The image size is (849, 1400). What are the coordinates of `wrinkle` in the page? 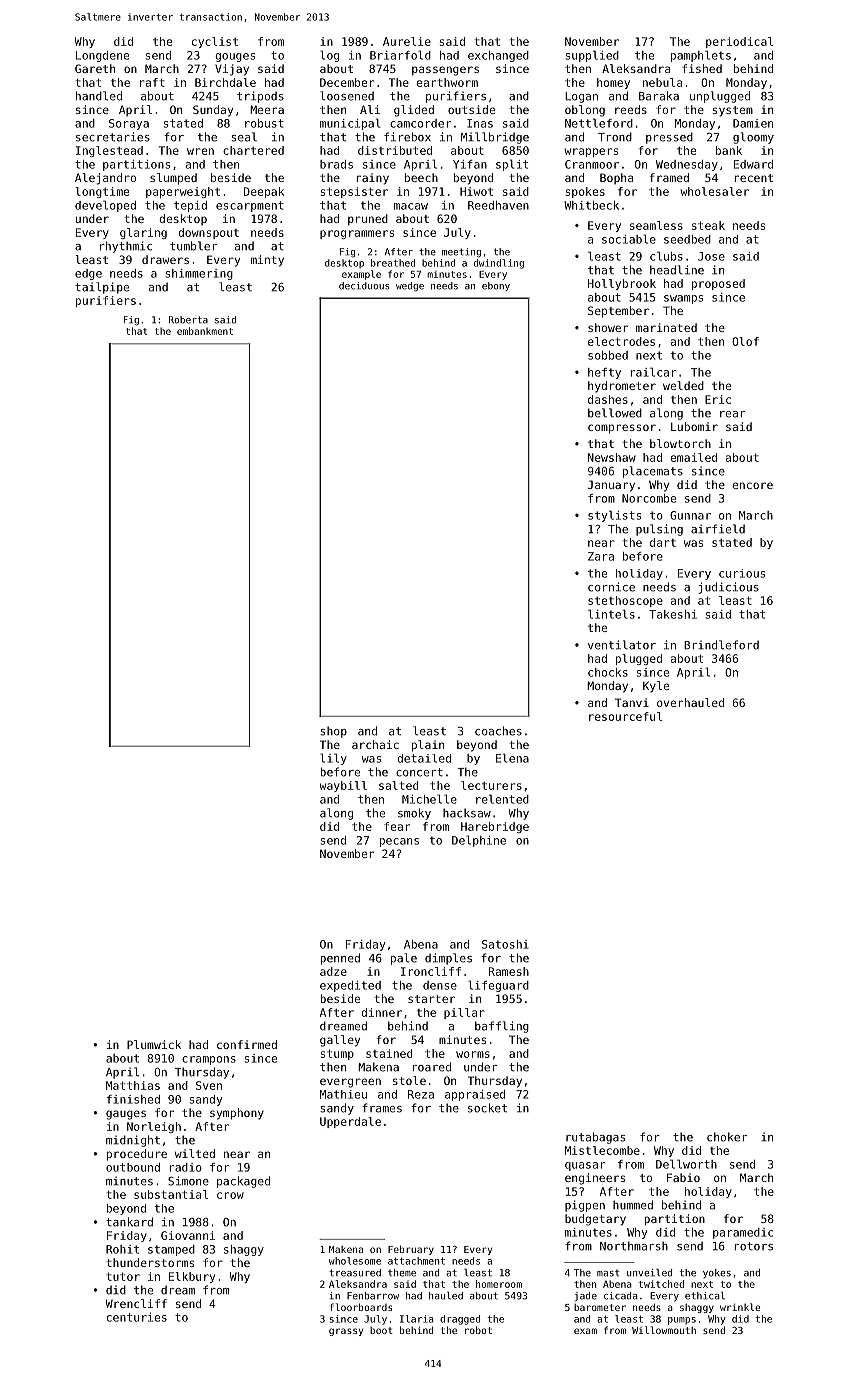 It's located at (740, 1307).
